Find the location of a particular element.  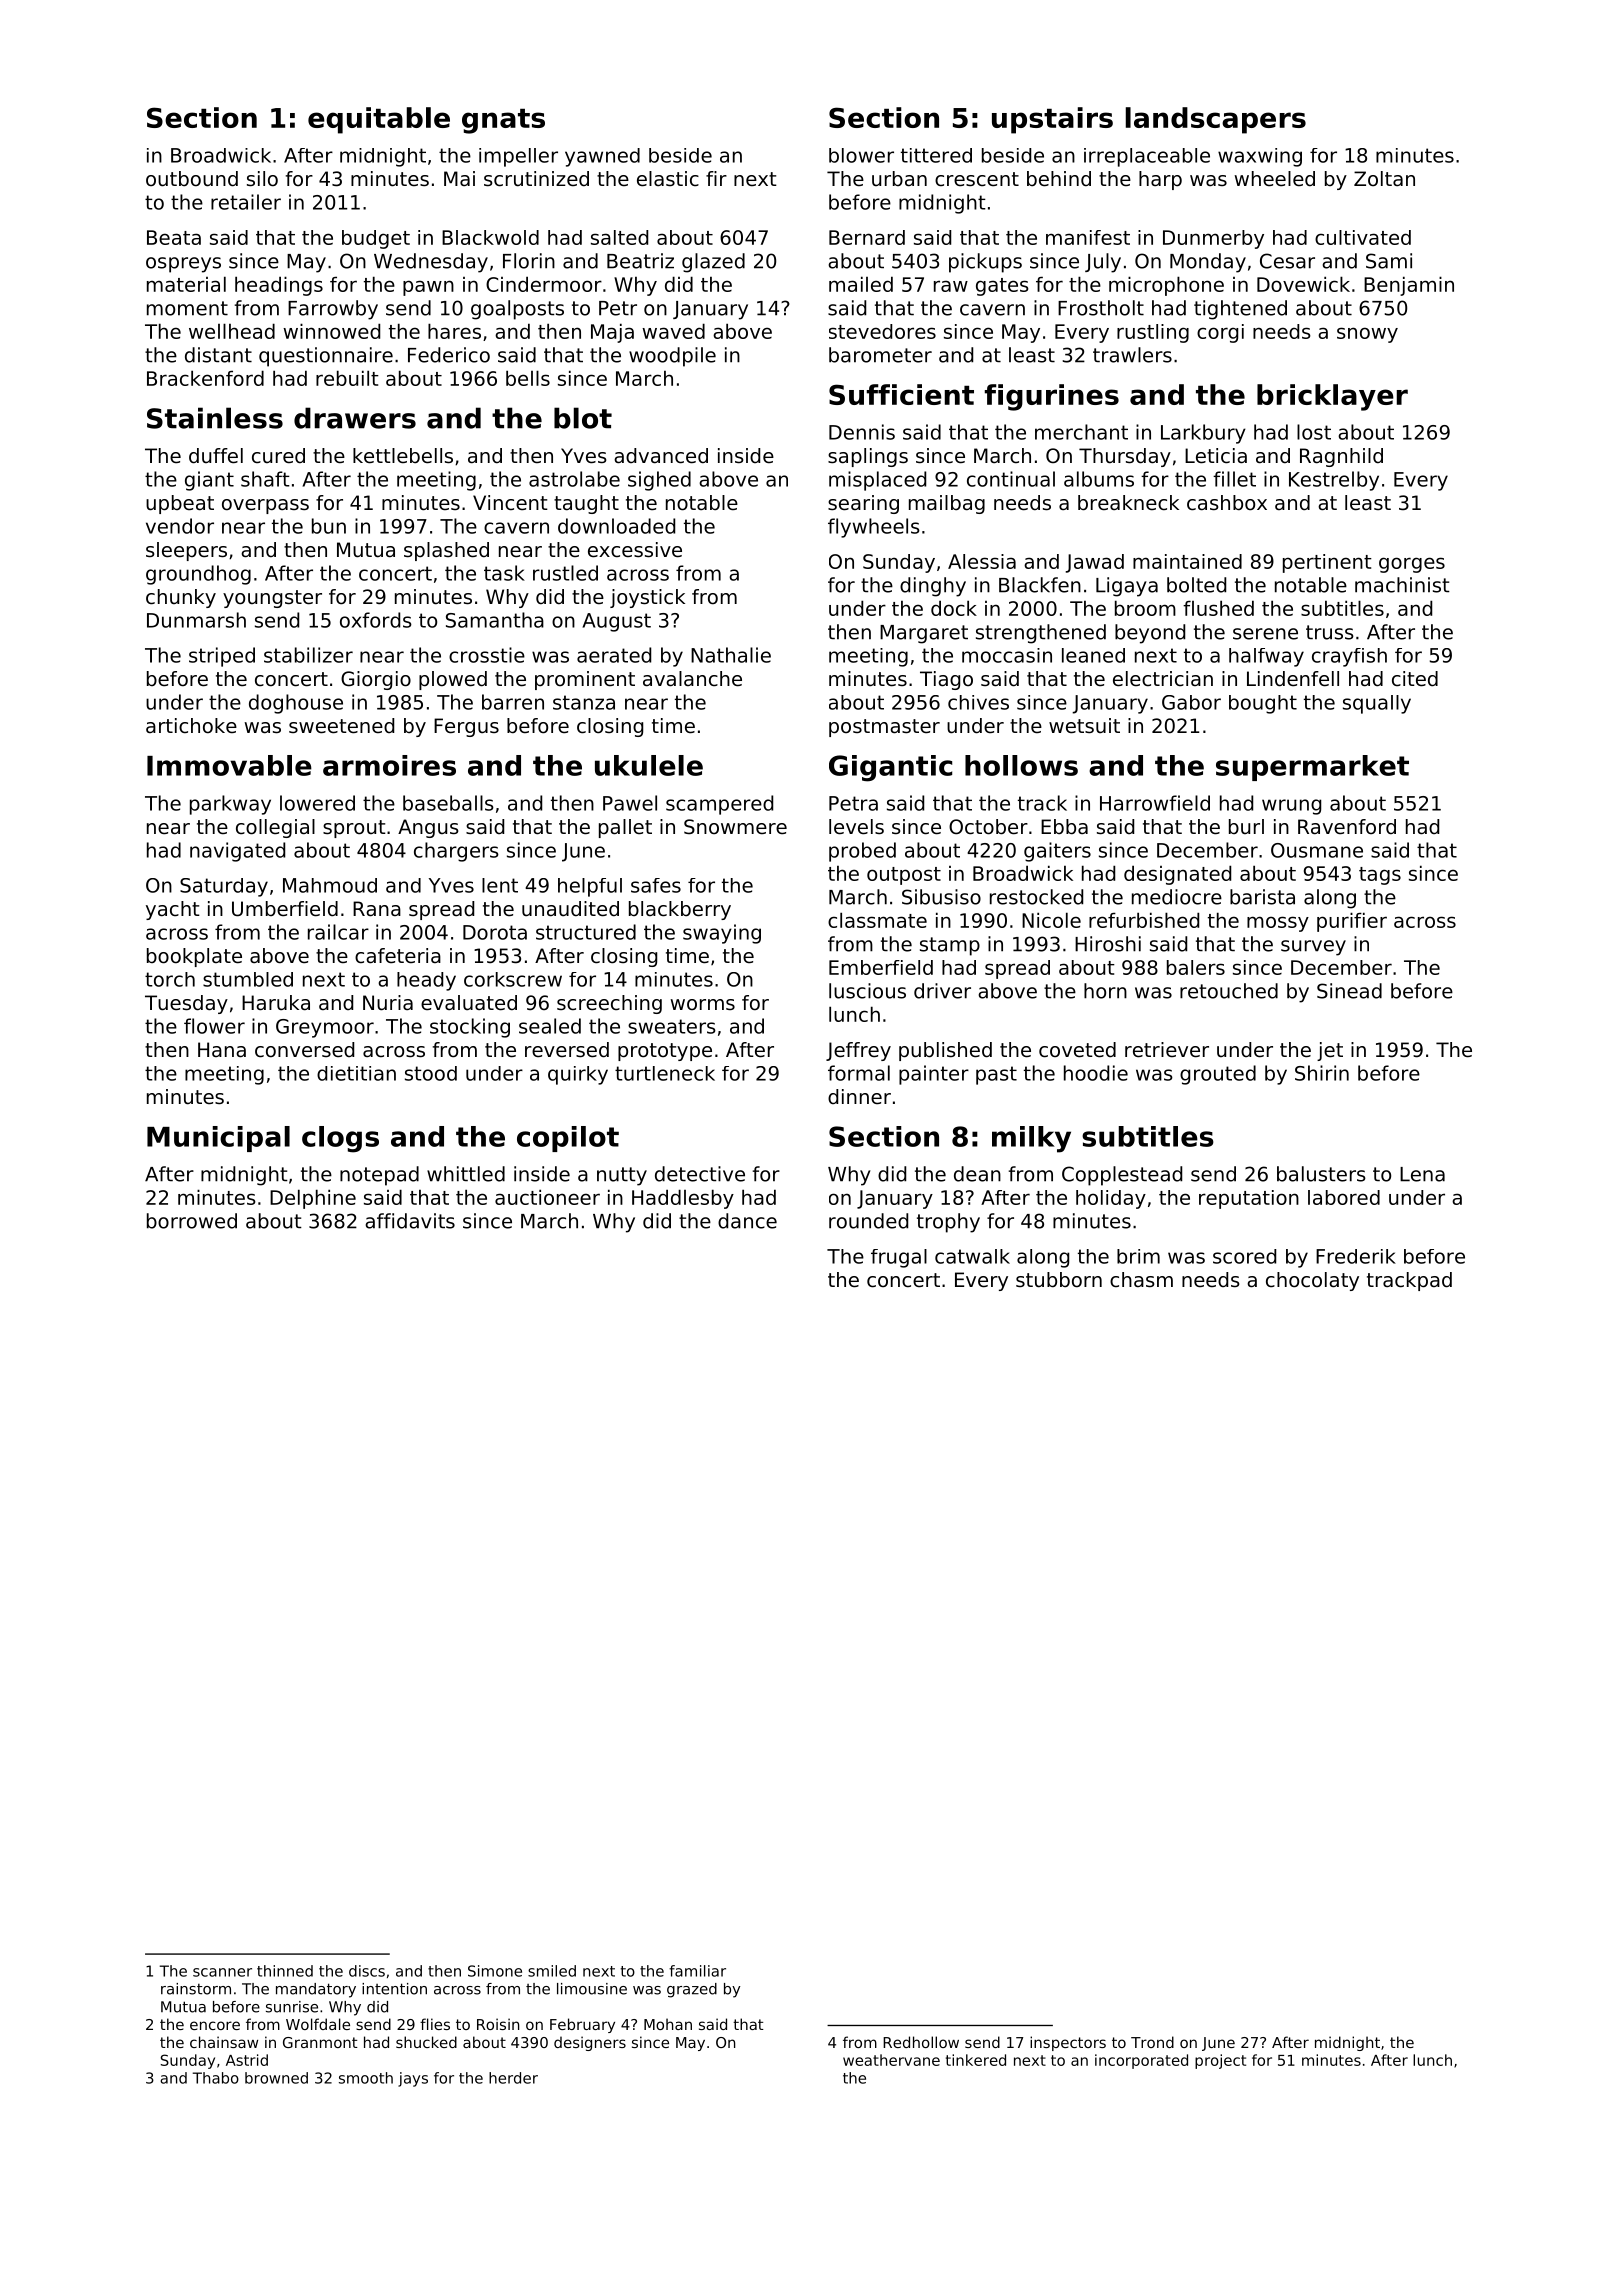

clogs is located at coordinates (340, 1139).
